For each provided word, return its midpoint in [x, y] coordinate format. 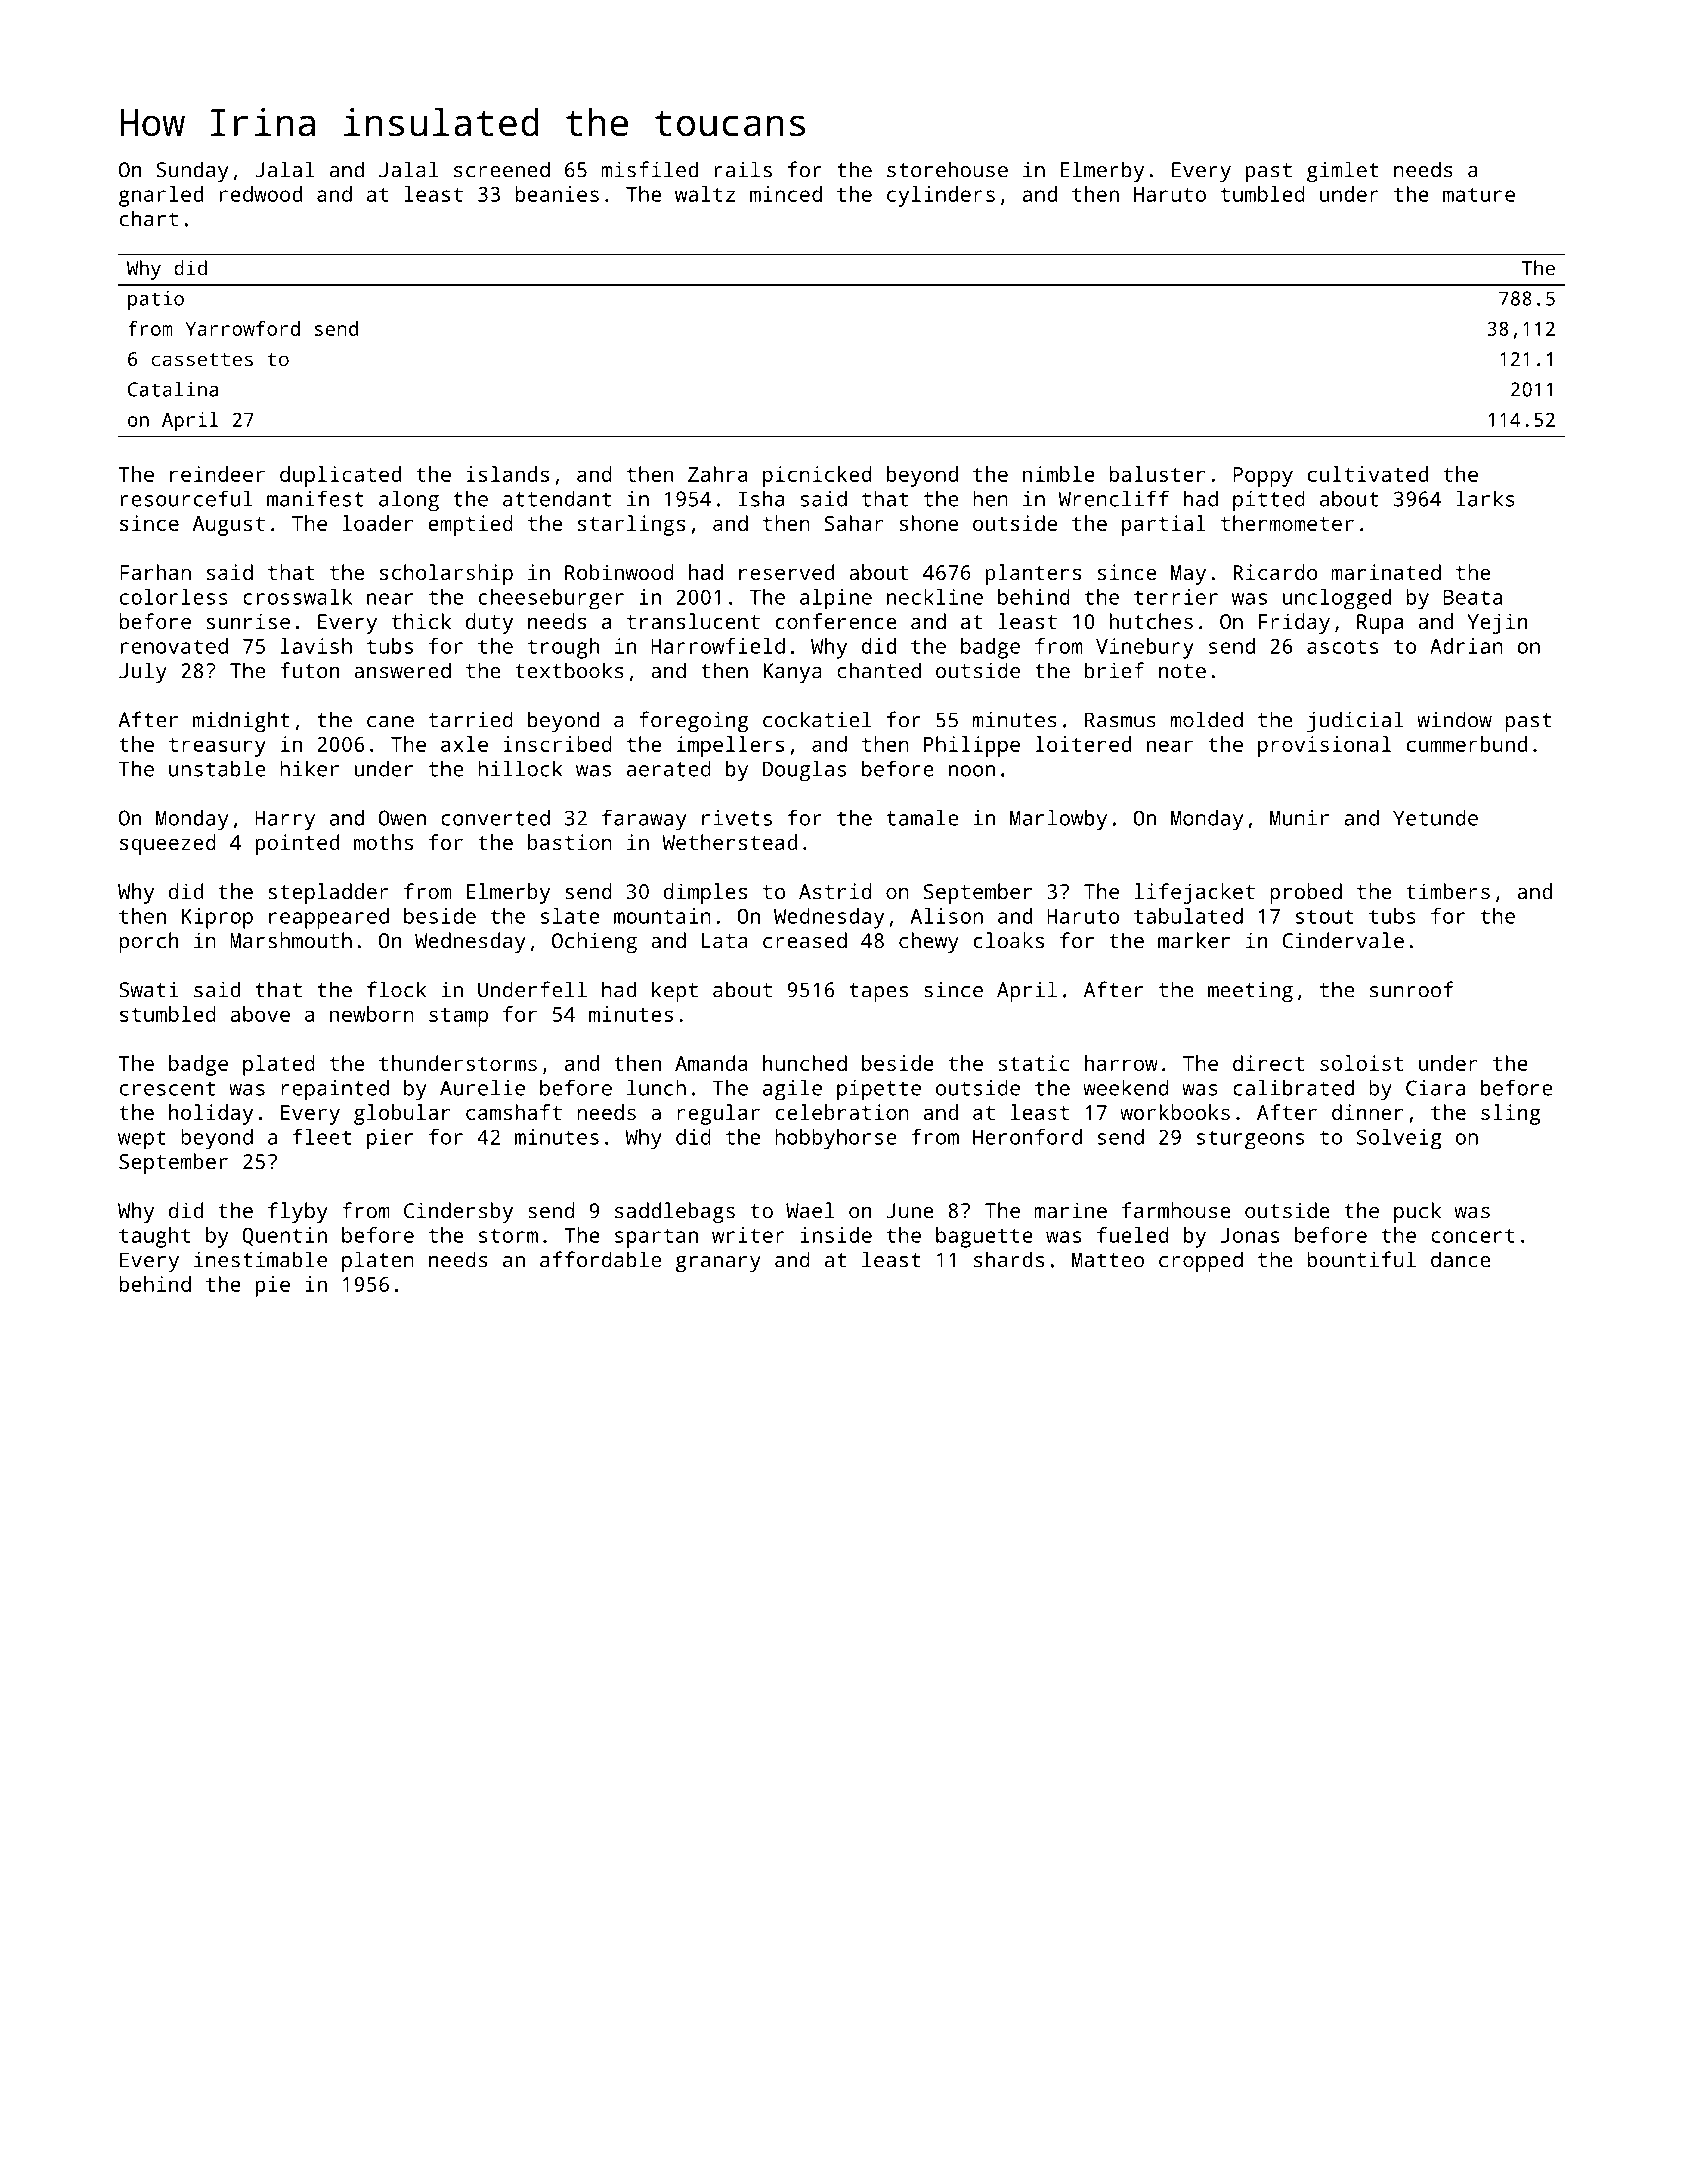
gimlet [1342, 171]
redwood [260, 194]
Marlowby [1058, 820]
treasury [217, 747]
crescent [167, 1088]
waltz [705, 194]
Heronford [1027, 1136]
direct [1268, 1063]
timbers [1448, 891]
